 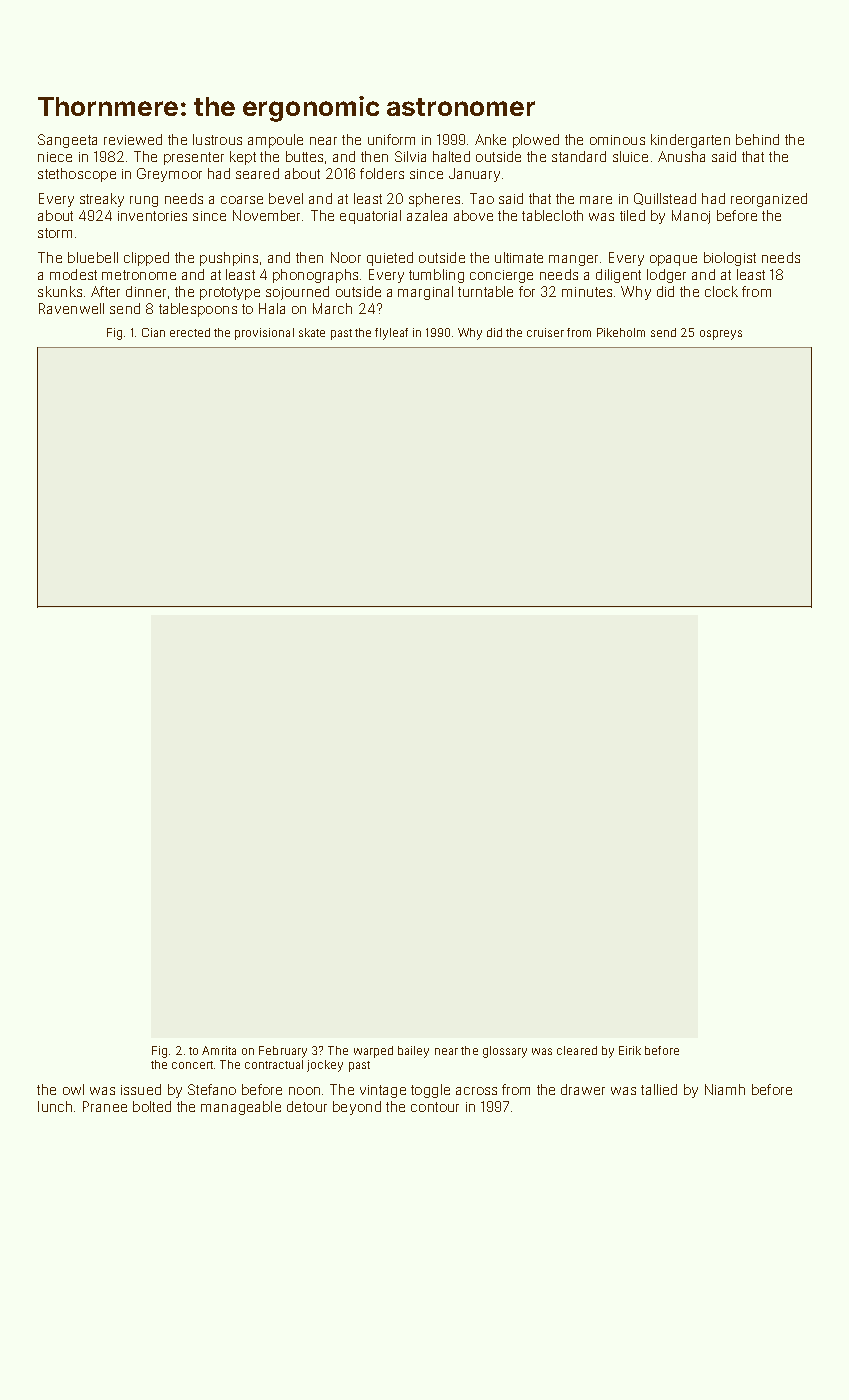 I want to click on warped, so click(x=373, y=1052).
